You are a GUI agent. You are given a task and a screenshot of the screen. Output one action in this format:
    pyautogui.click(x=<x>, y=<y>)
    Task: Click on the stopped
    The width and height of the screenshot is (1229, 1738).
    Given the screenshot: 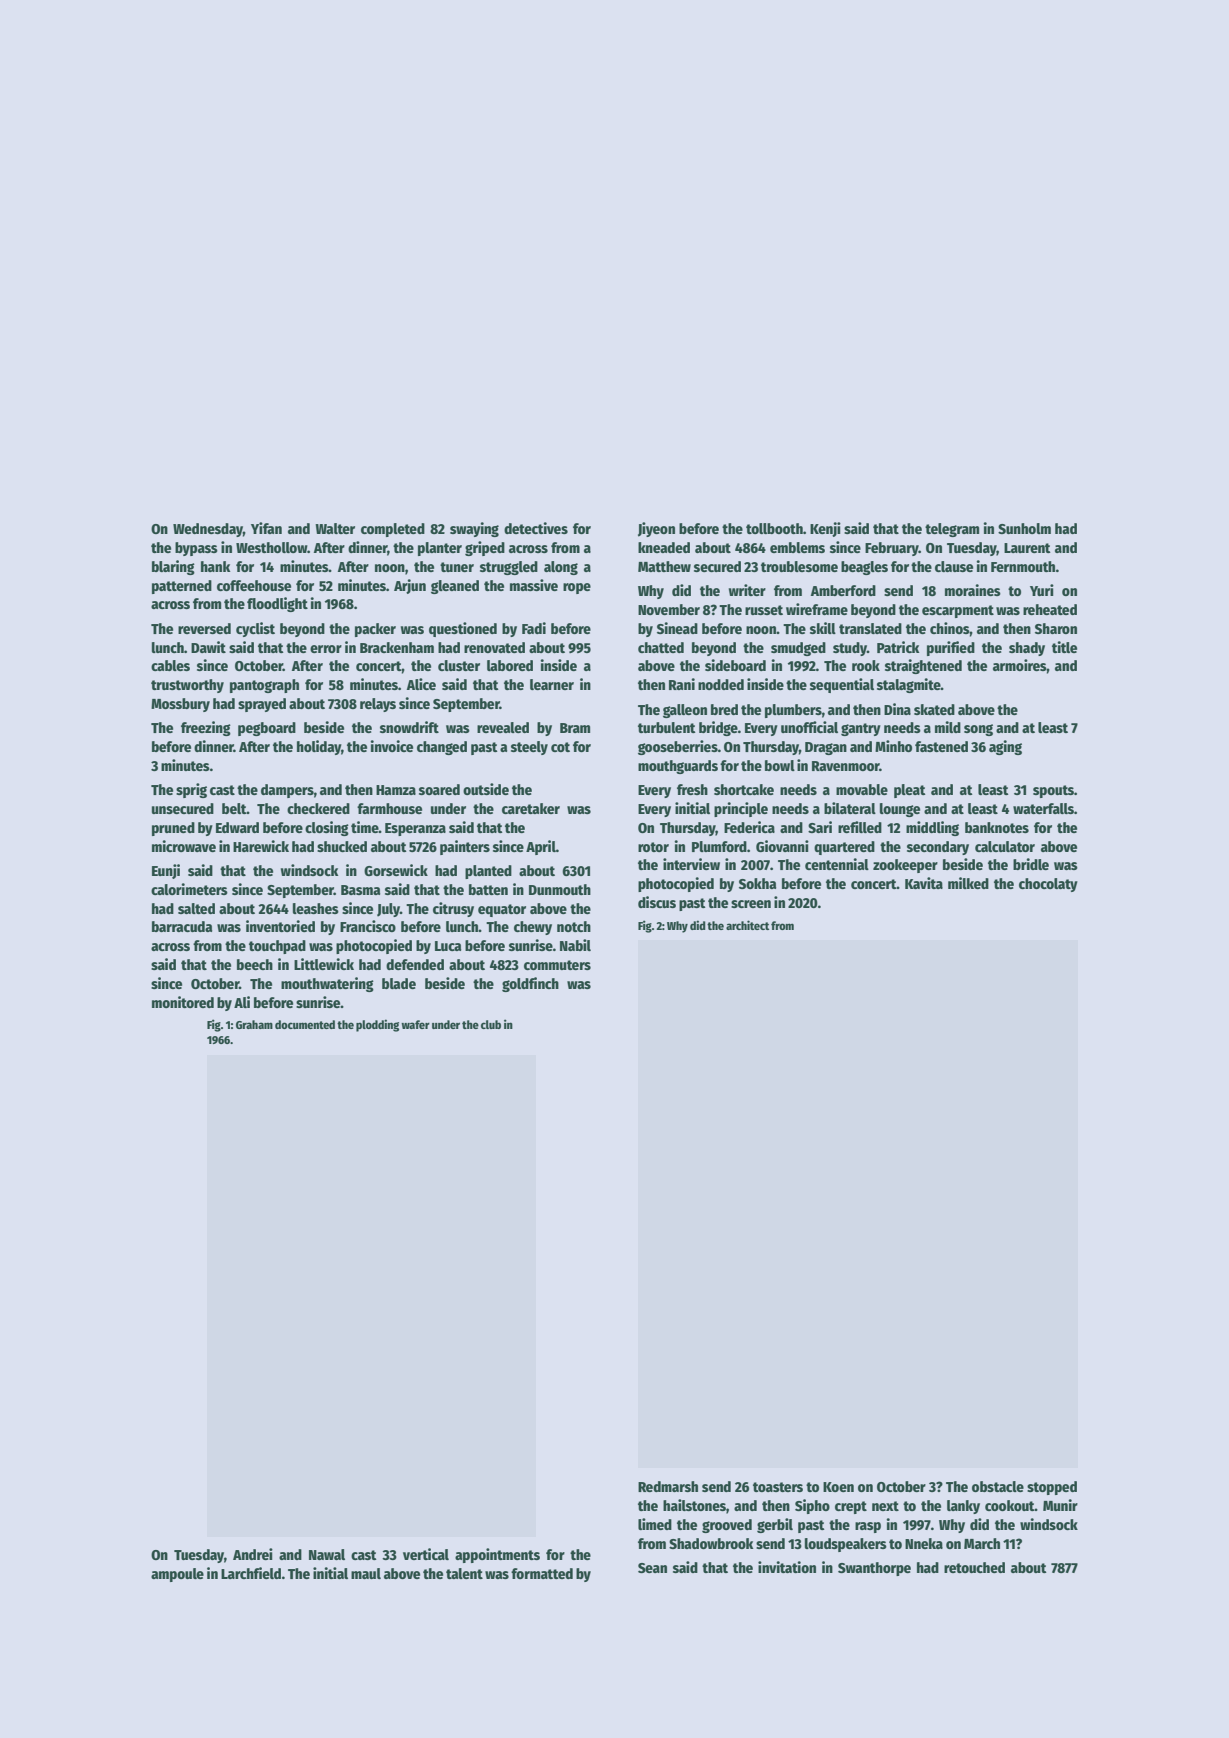 What is the action you would take?
    pyautogui.click(x=1052, y=1488)
